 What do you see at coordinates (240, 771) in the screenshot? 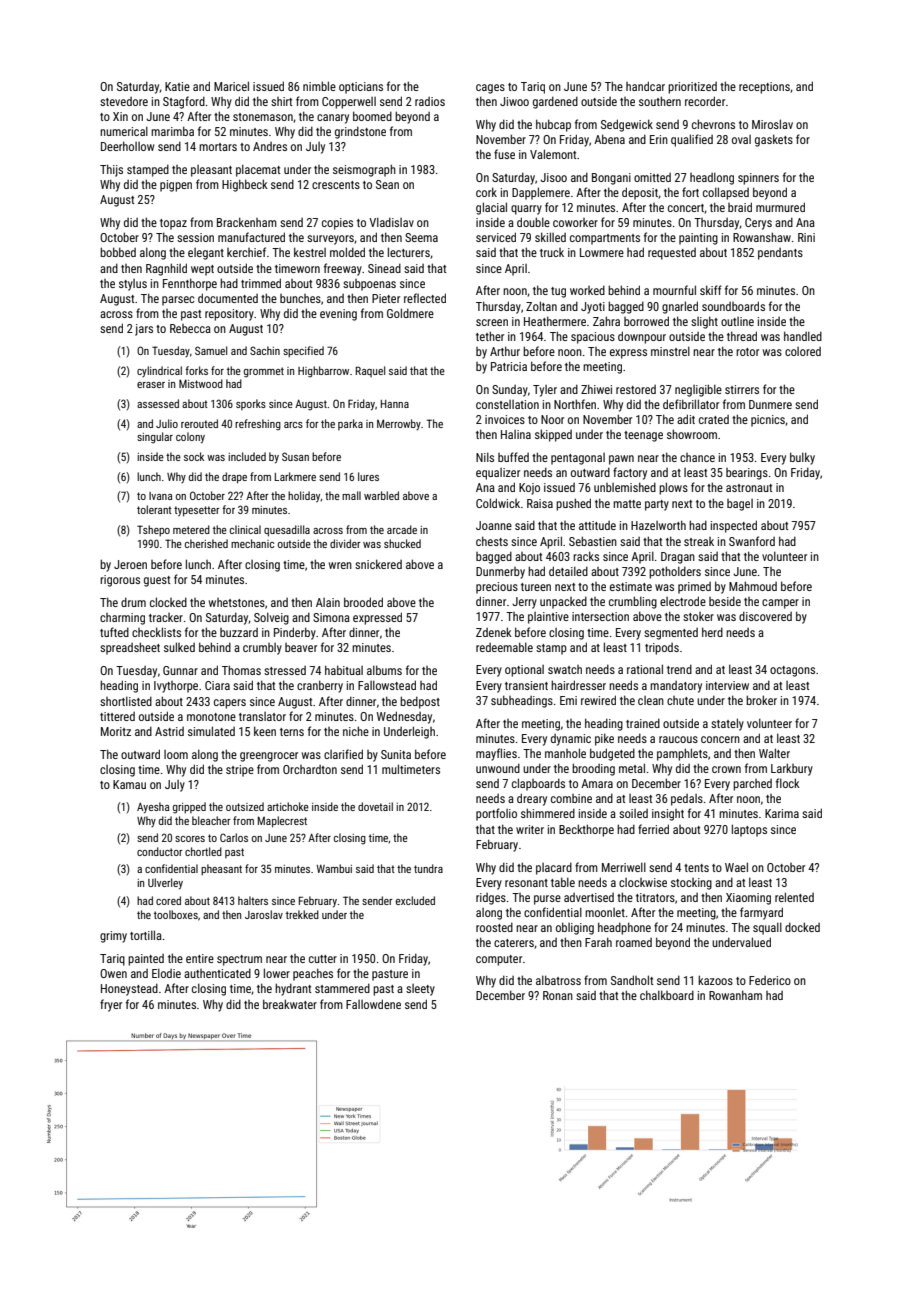
I see `stripe` at bounding box center [240, 771].
